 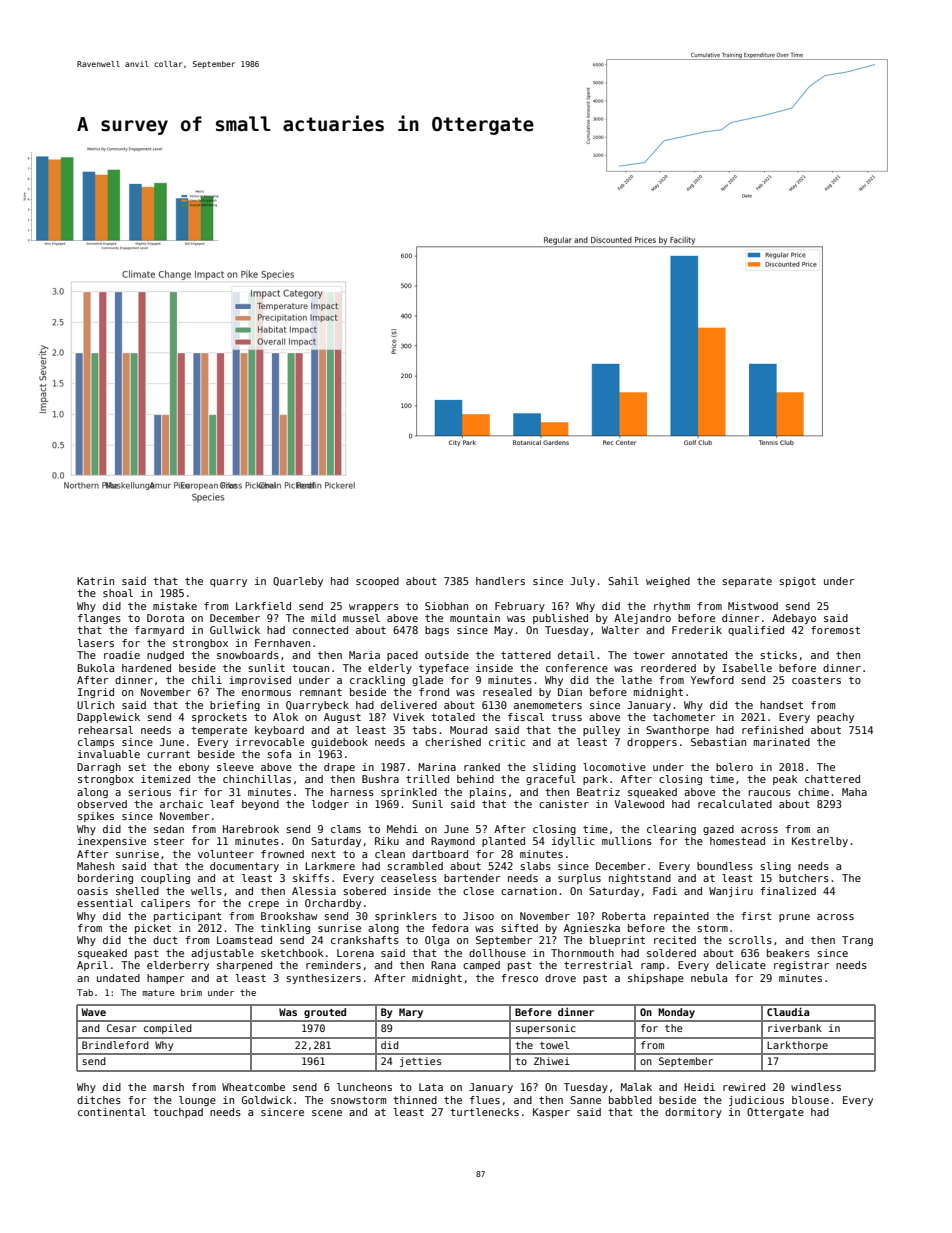 What do you see at coordinates (772, 730) in the image?
I see `refinished` at bounding box center [772, 730].
